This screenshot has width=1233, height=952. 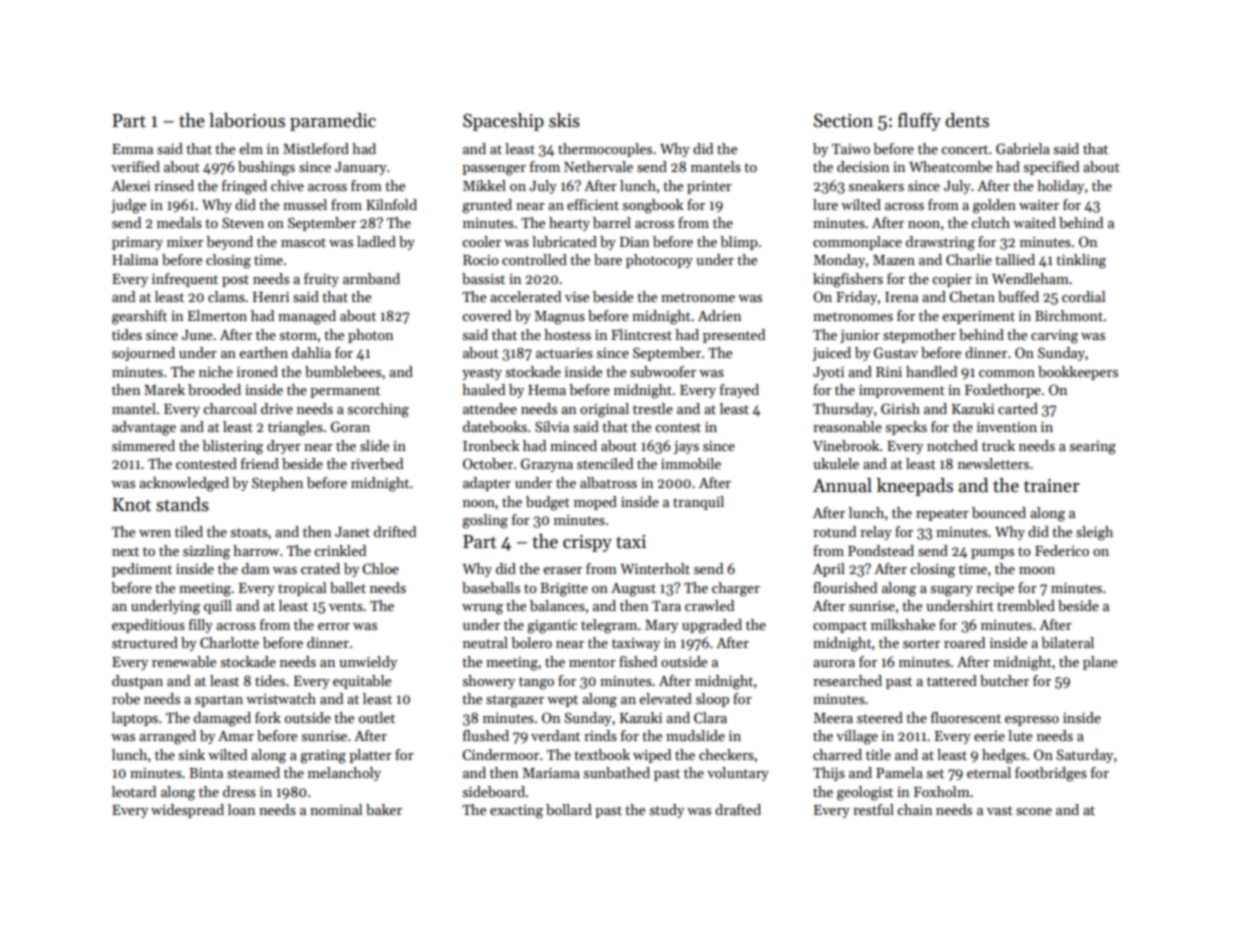 What do you see at coordinates (486, 315) in the screenshot?
I see `covered` at bounding box center [486, 315].
